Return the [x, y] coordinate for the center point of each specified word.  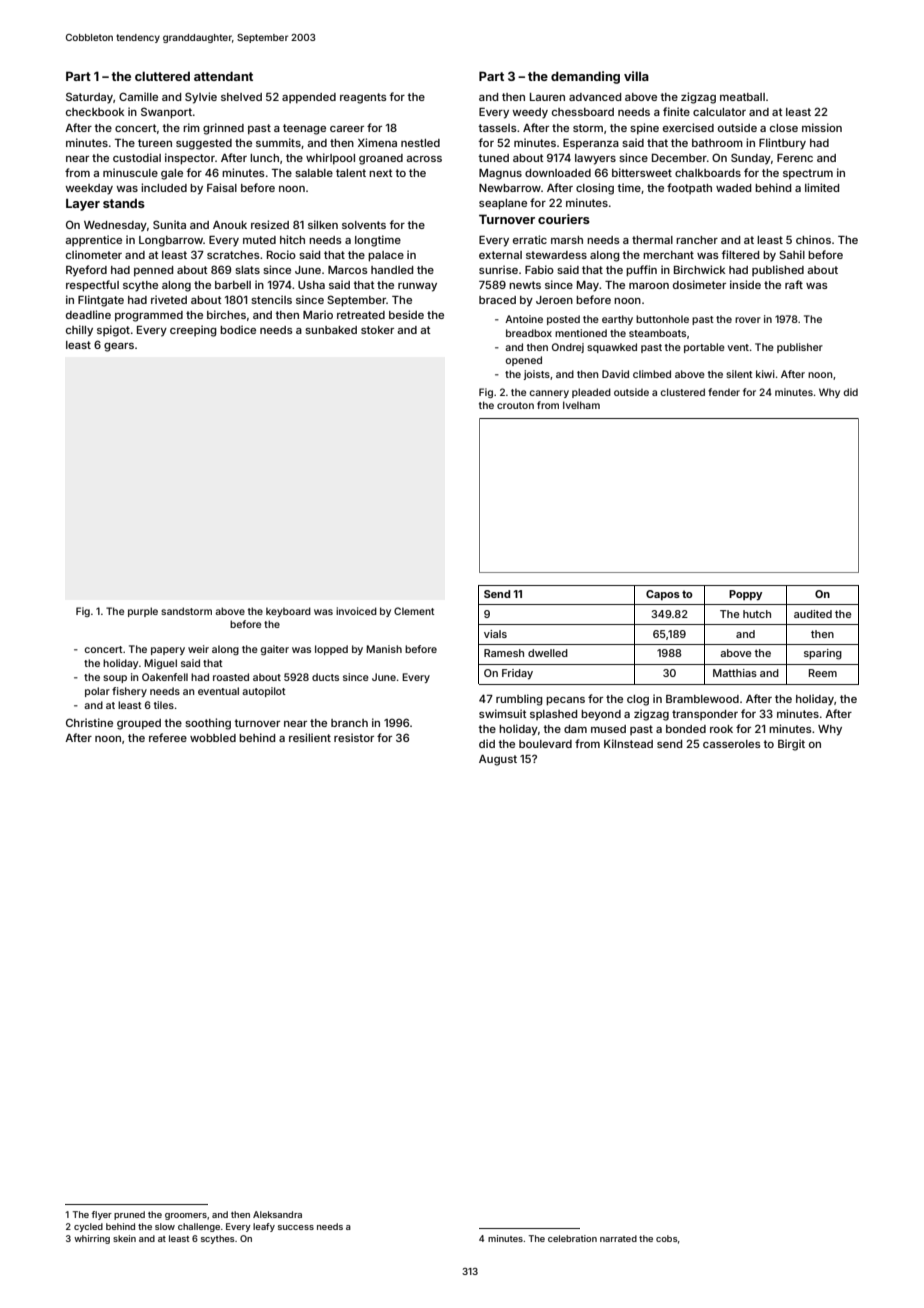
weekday [89, 189]
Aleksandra [277, 1214]
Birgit [791, 745]
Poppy [745, 595]
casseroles [732, 744]
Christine [89, 722]
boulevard [545, 744]
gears [119, 347]
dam [575, 729]
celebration [572, 1238]
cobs [667, 1238]
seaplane [503, 204]
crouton [515, 405]
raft [794, 284]
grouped [139, 724]
